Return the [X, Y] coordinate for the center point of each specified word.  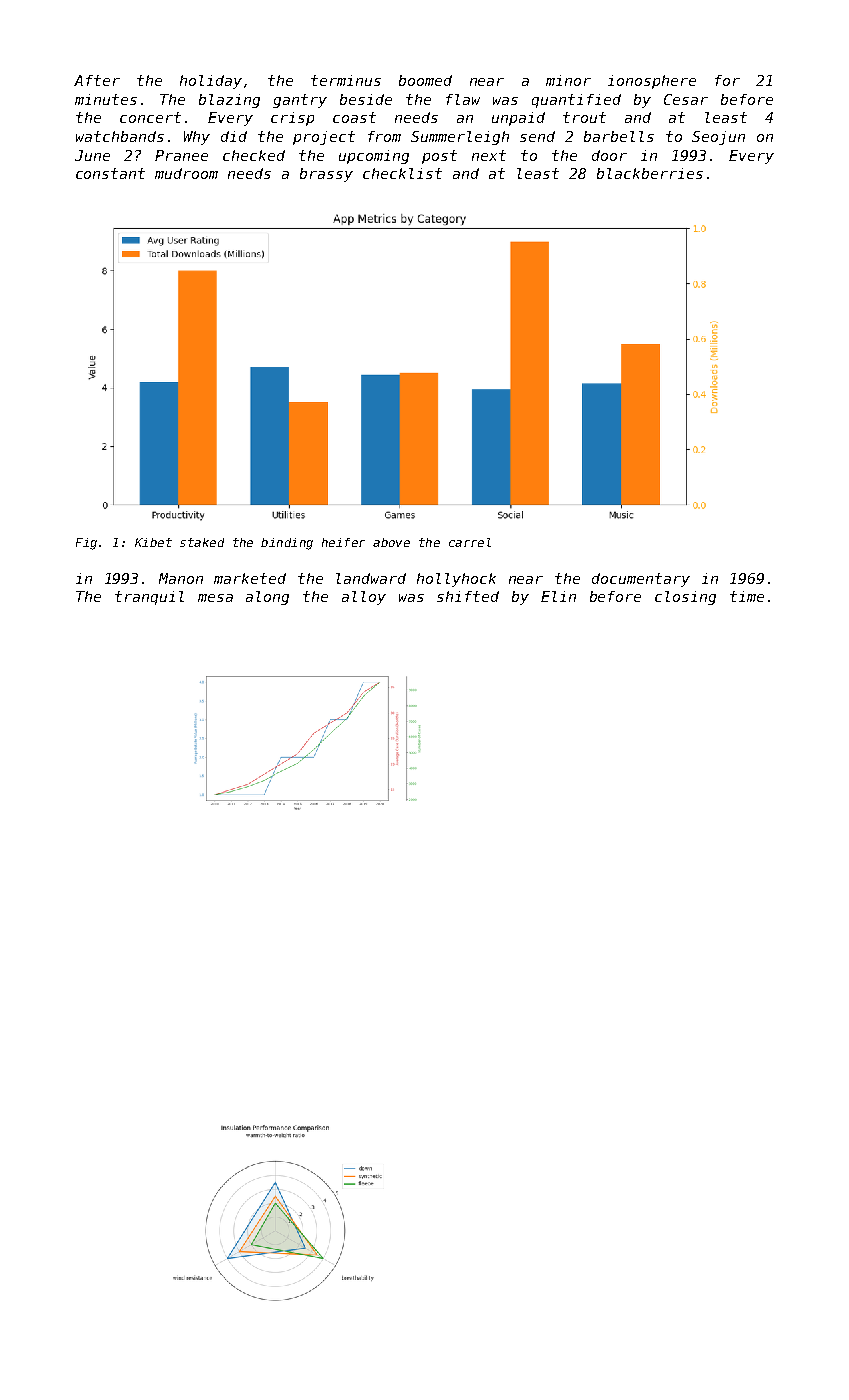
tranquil [149, 598]
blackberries [650, 173]
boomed [425, 80]
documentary [641, 580]
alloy [364, 598]
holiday [211, 82]
